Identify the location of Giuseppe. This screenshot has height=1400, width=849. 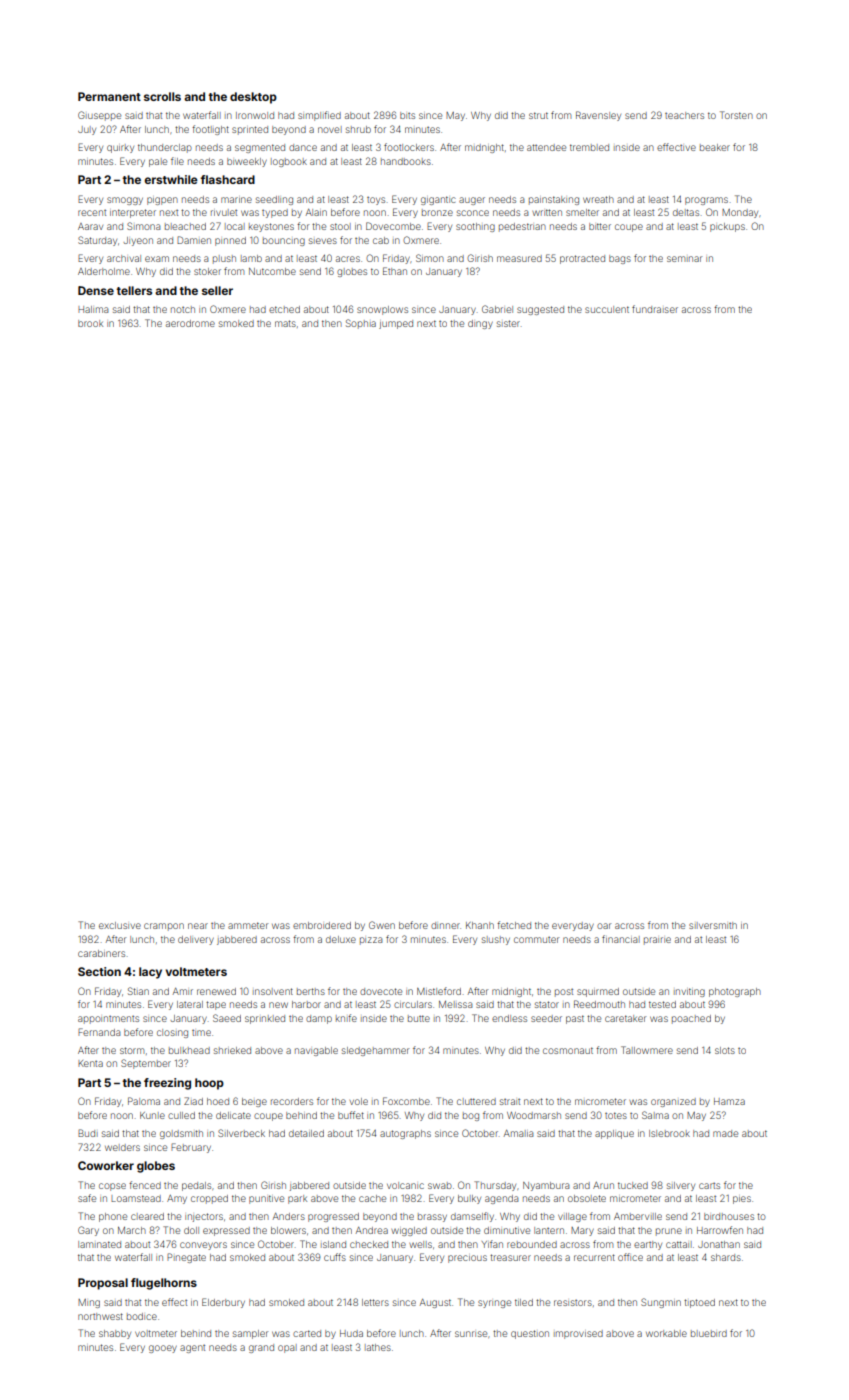
(99, 116).
